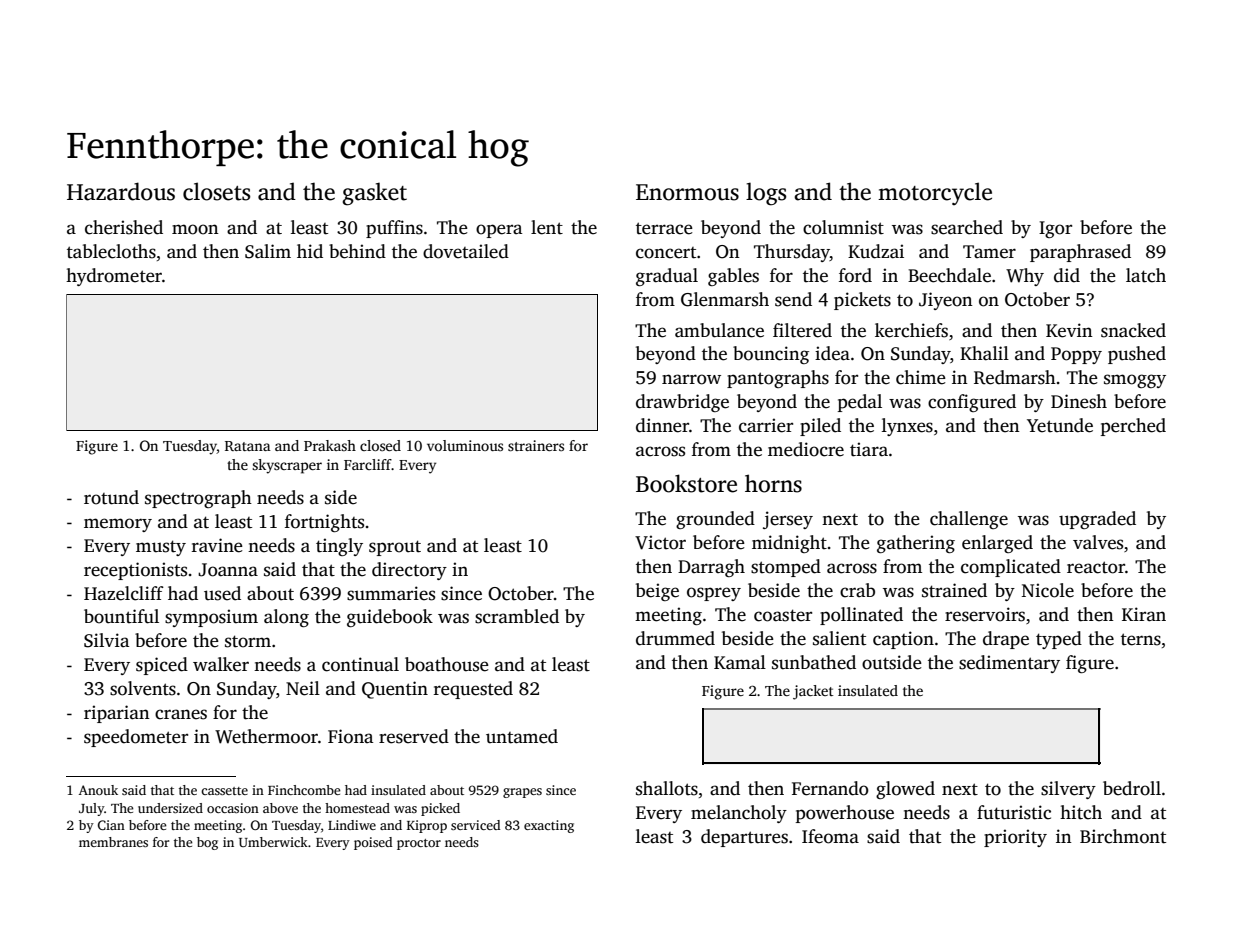  Describe the element at coordinates (465, 445) in the page. I see `voluminous` at that location.
